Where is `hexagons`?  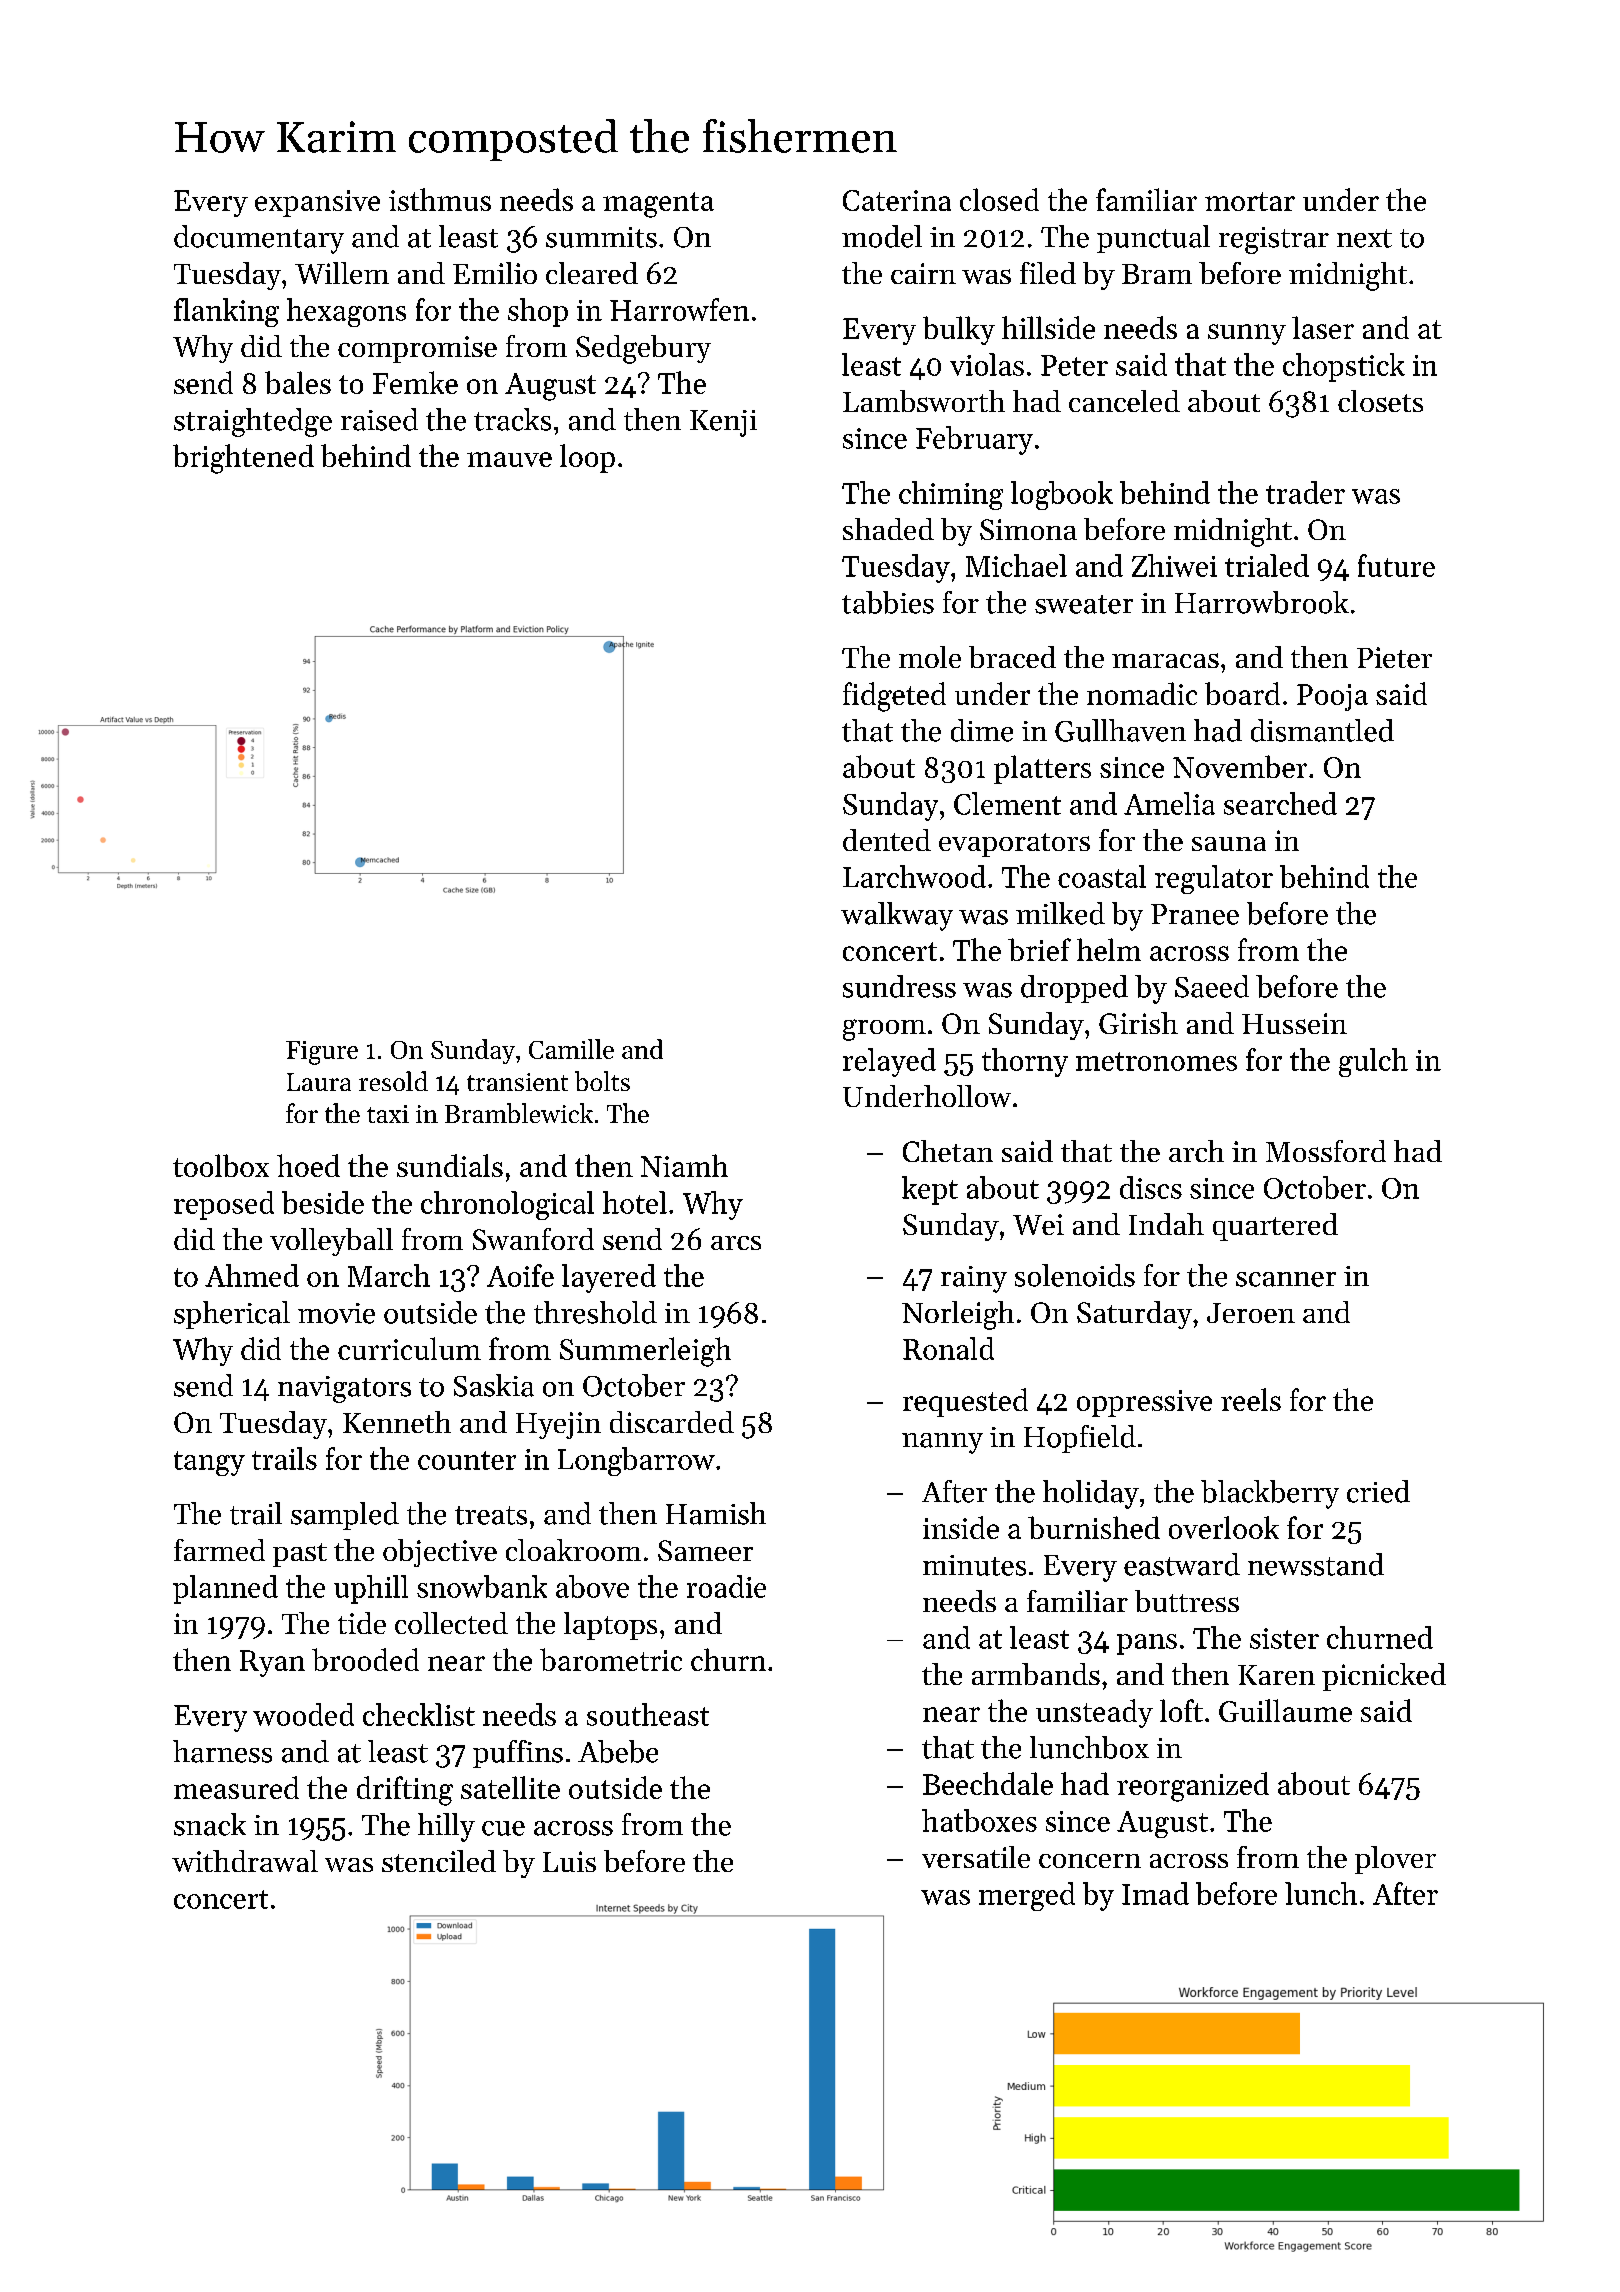 hexagons is located at coordinates (346, 312).
